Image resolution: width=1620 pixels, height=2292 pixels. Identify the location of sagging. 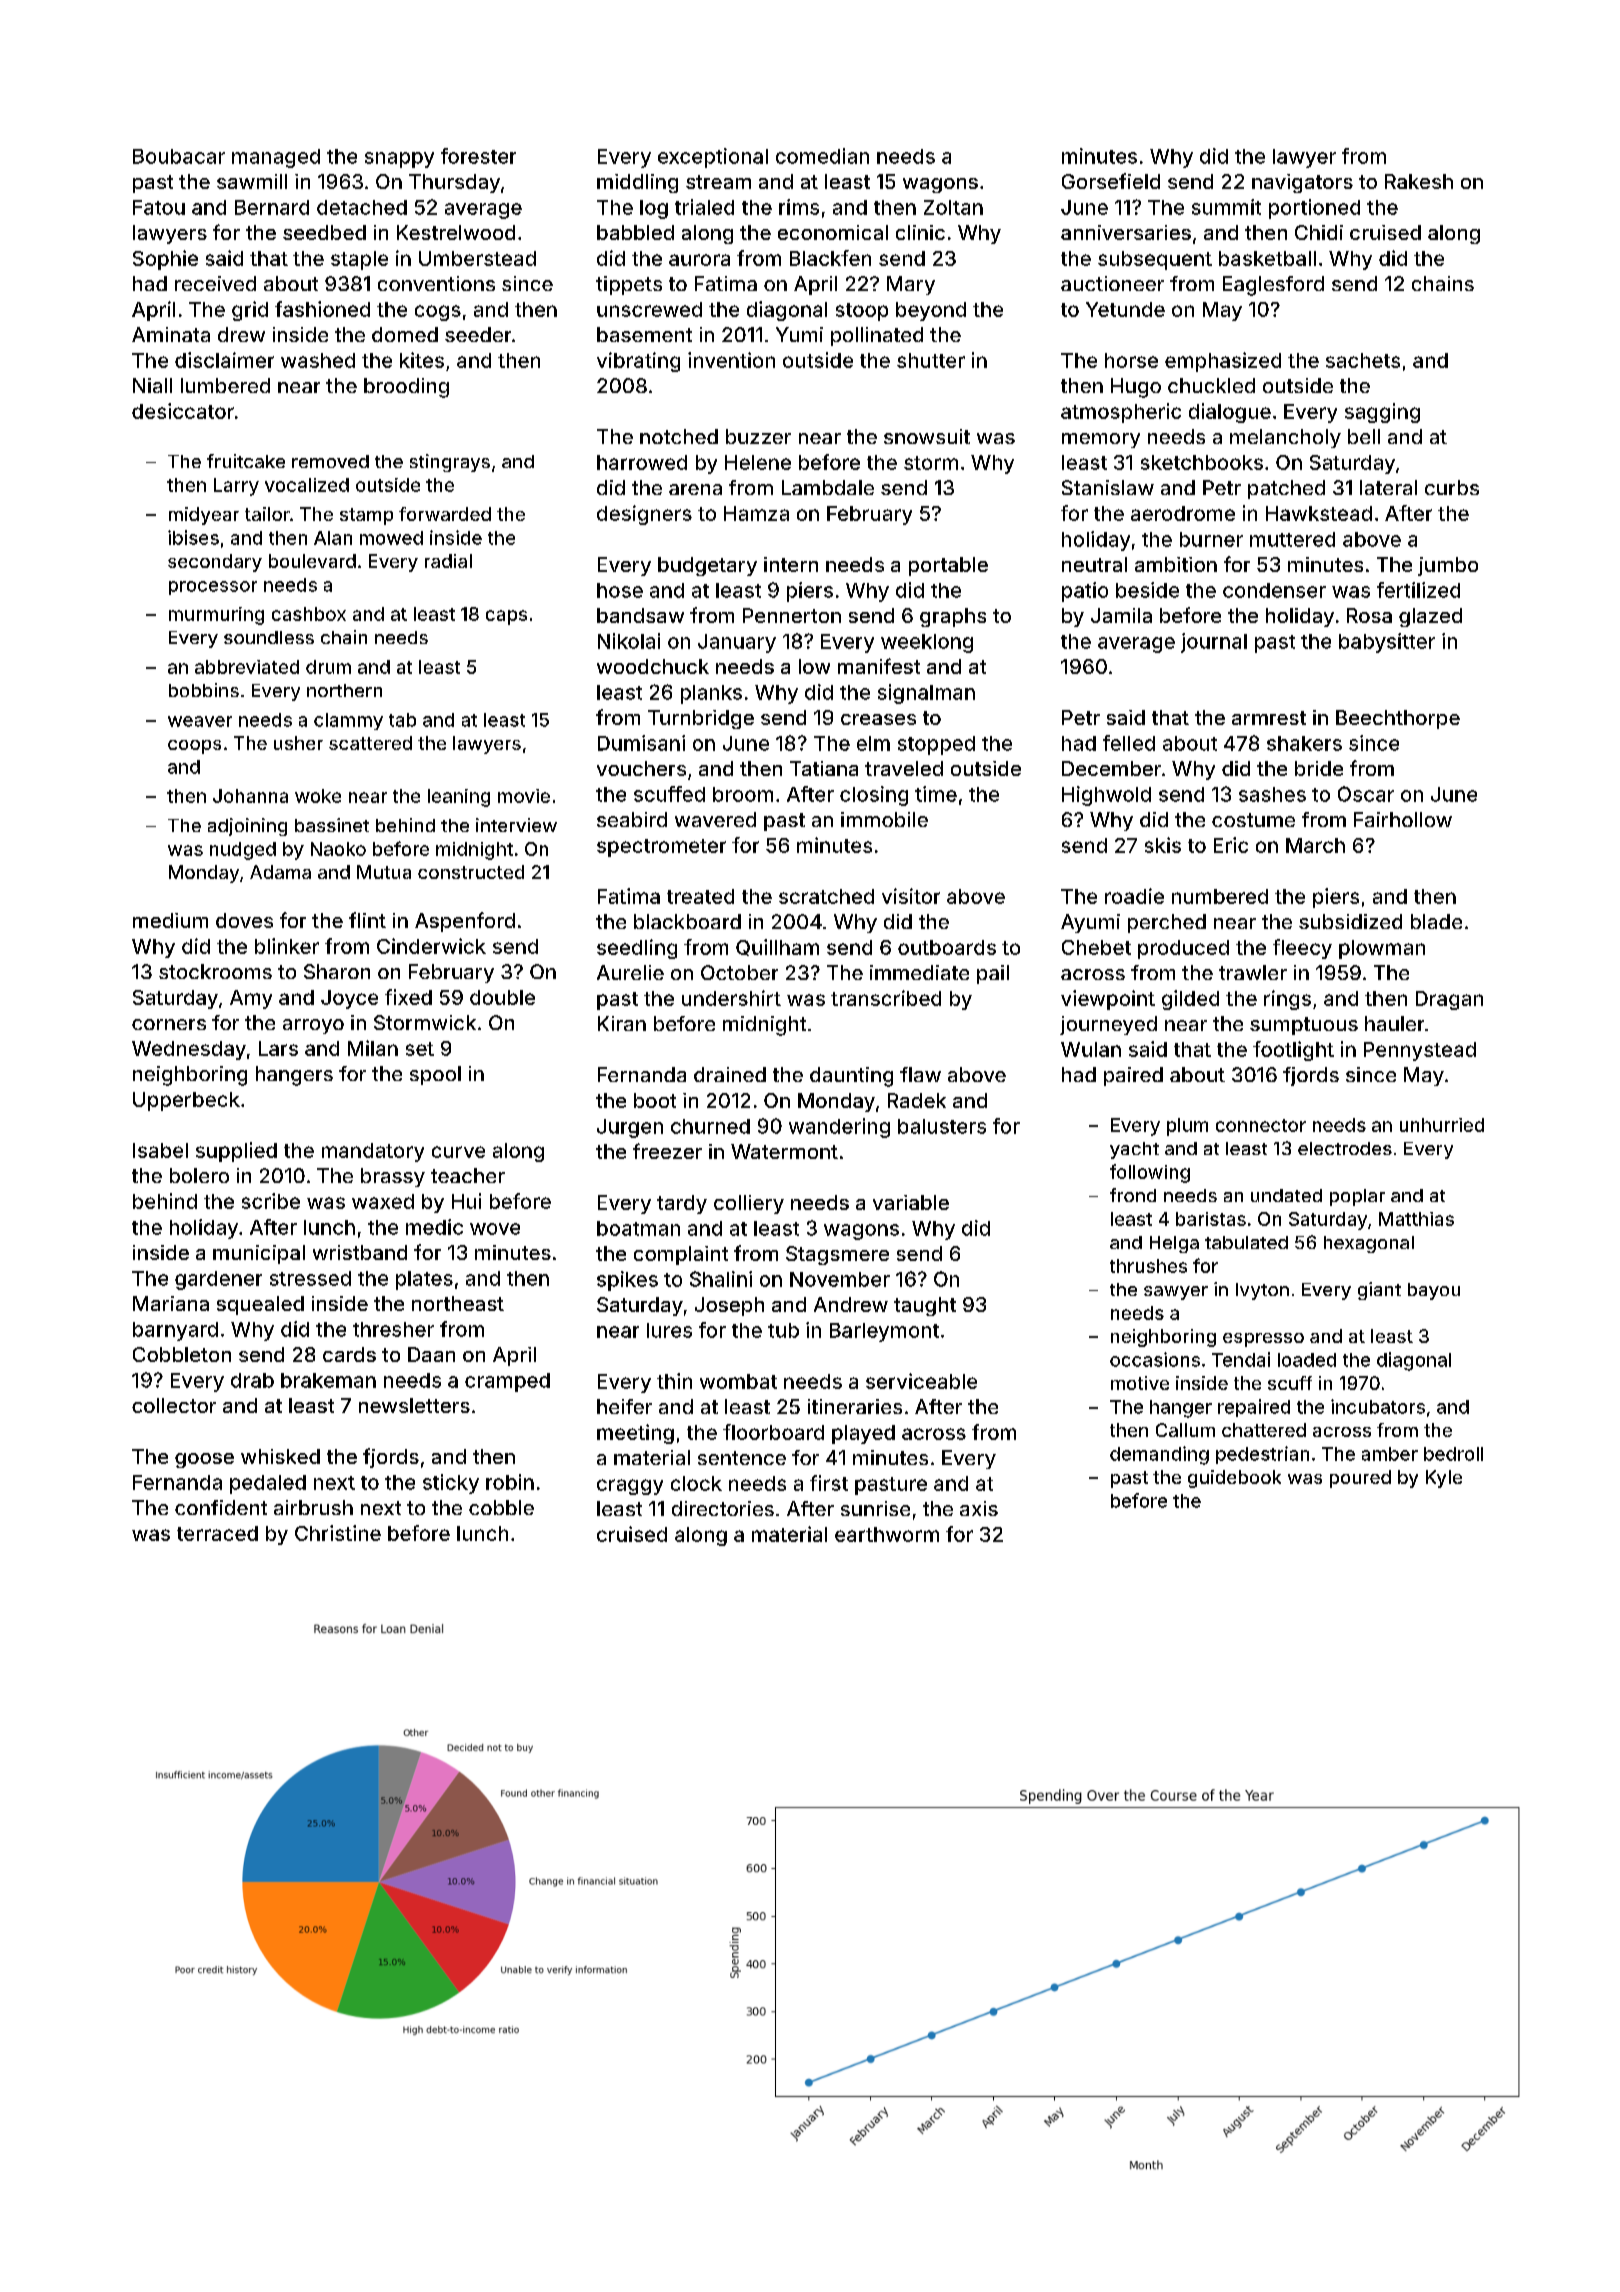
(1382, 413).
